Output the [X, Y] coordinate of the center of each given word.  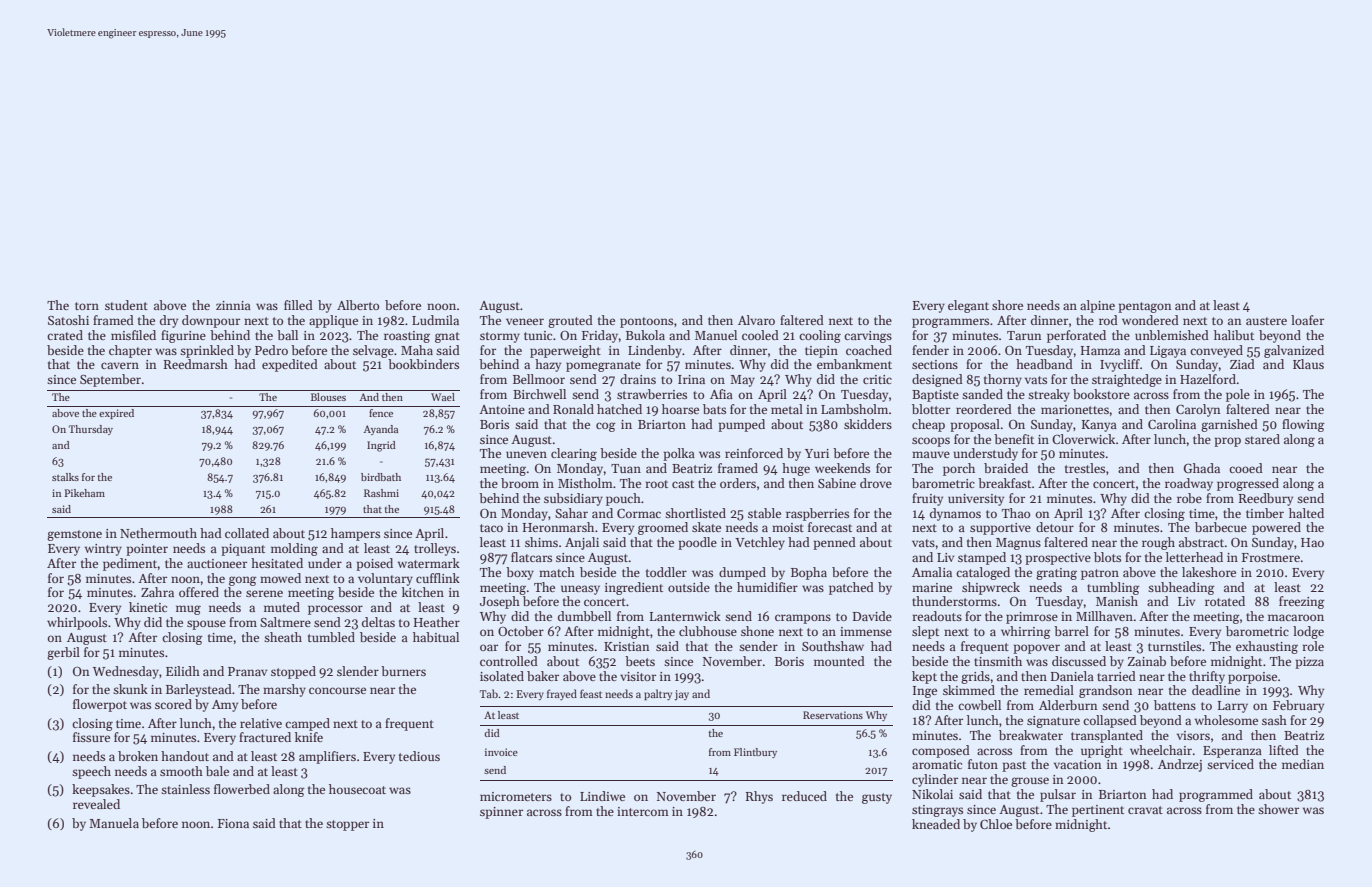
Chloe [996, 824]
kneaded [936, 824]
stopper [347, 825]
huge [796, 469]
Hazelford [1208, 379]
